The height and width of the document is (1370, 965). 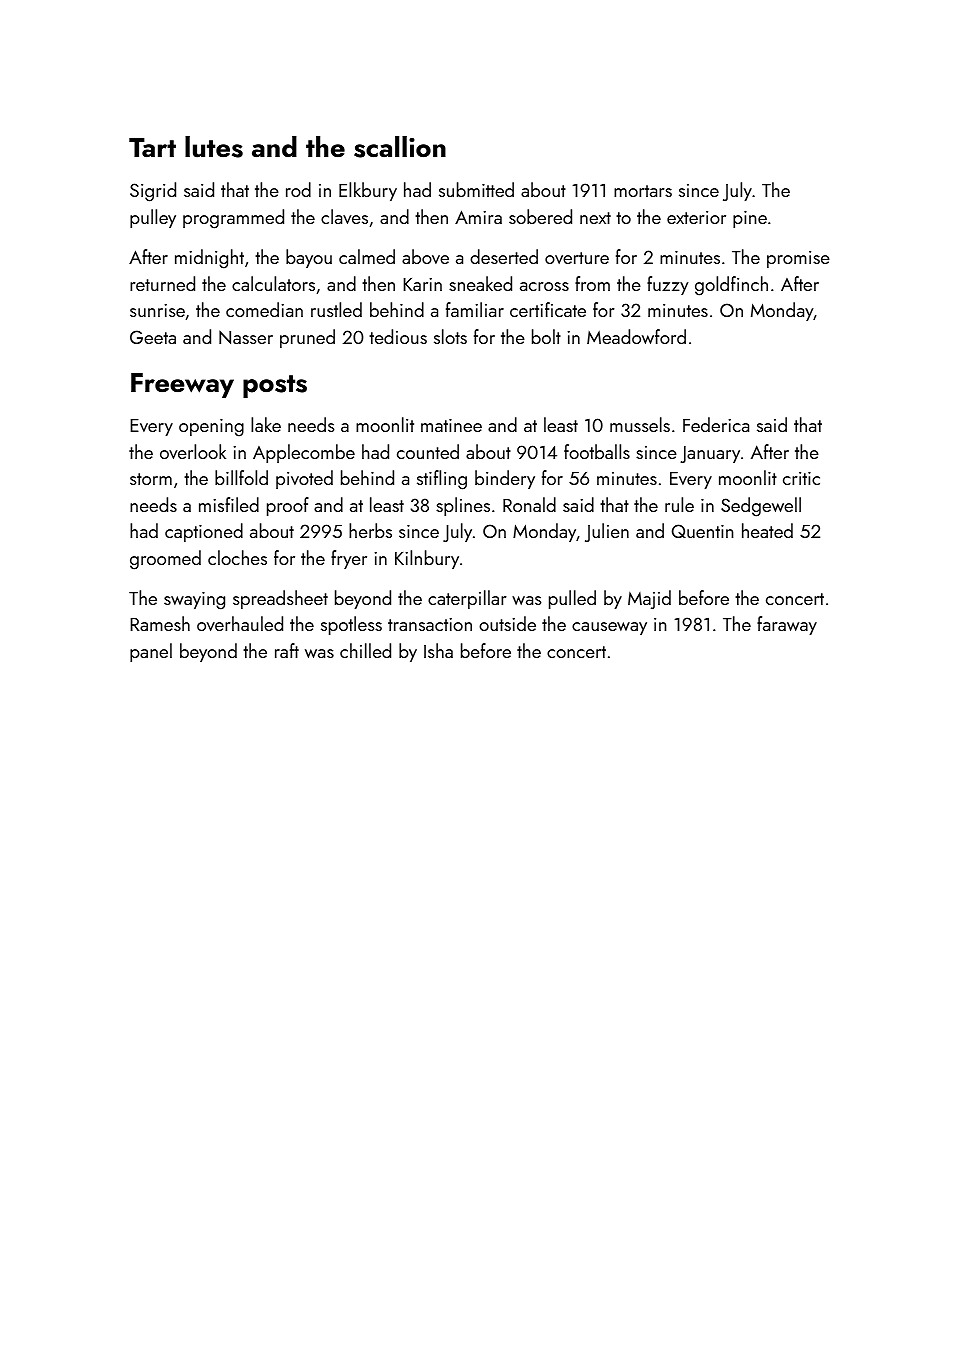 What do you see at coordinates (798, 259) in the document?
I see `promise` at bounding box center [798, 259].
